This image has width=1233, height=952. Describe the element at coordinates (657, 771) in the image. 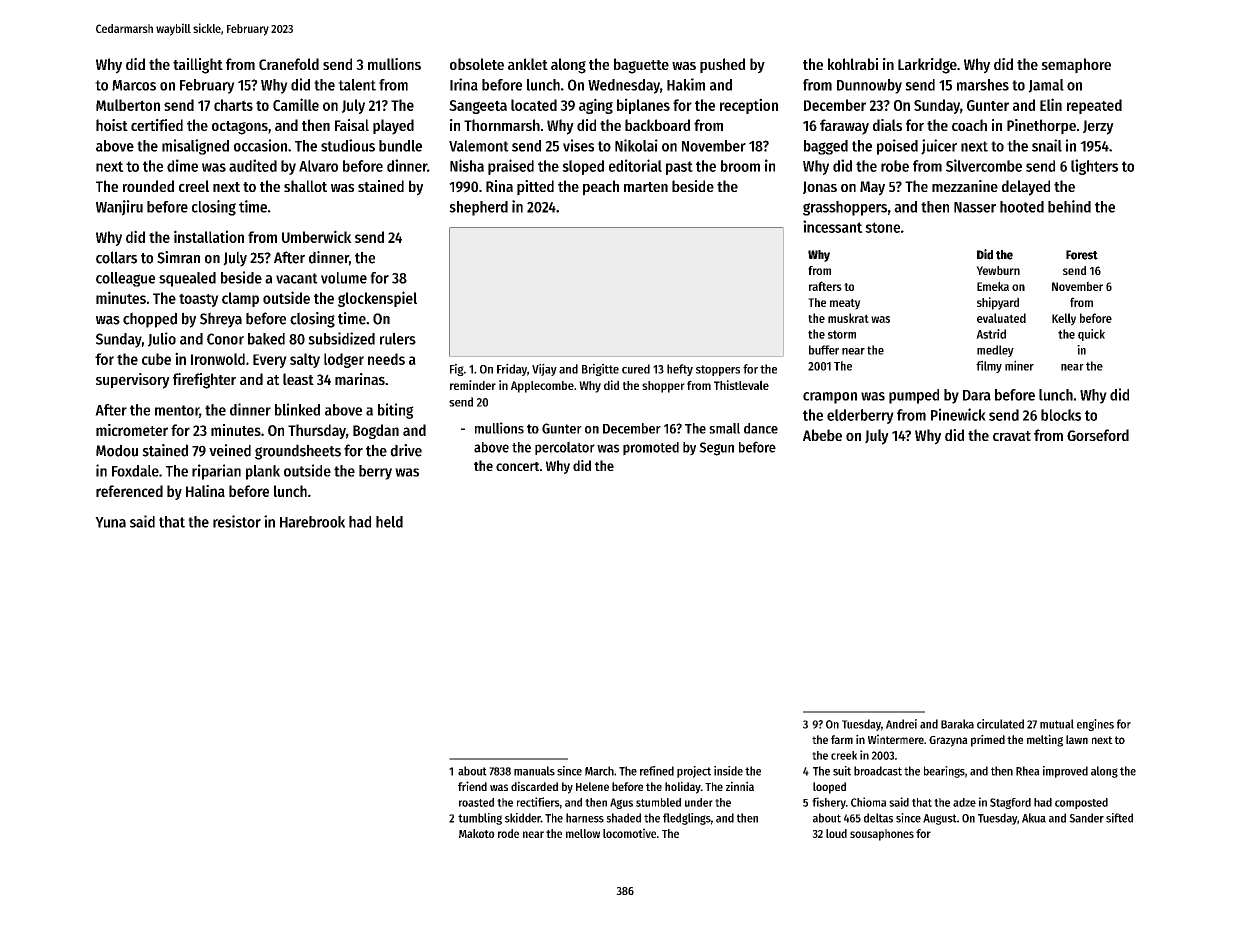

I see `refined` at that location.
